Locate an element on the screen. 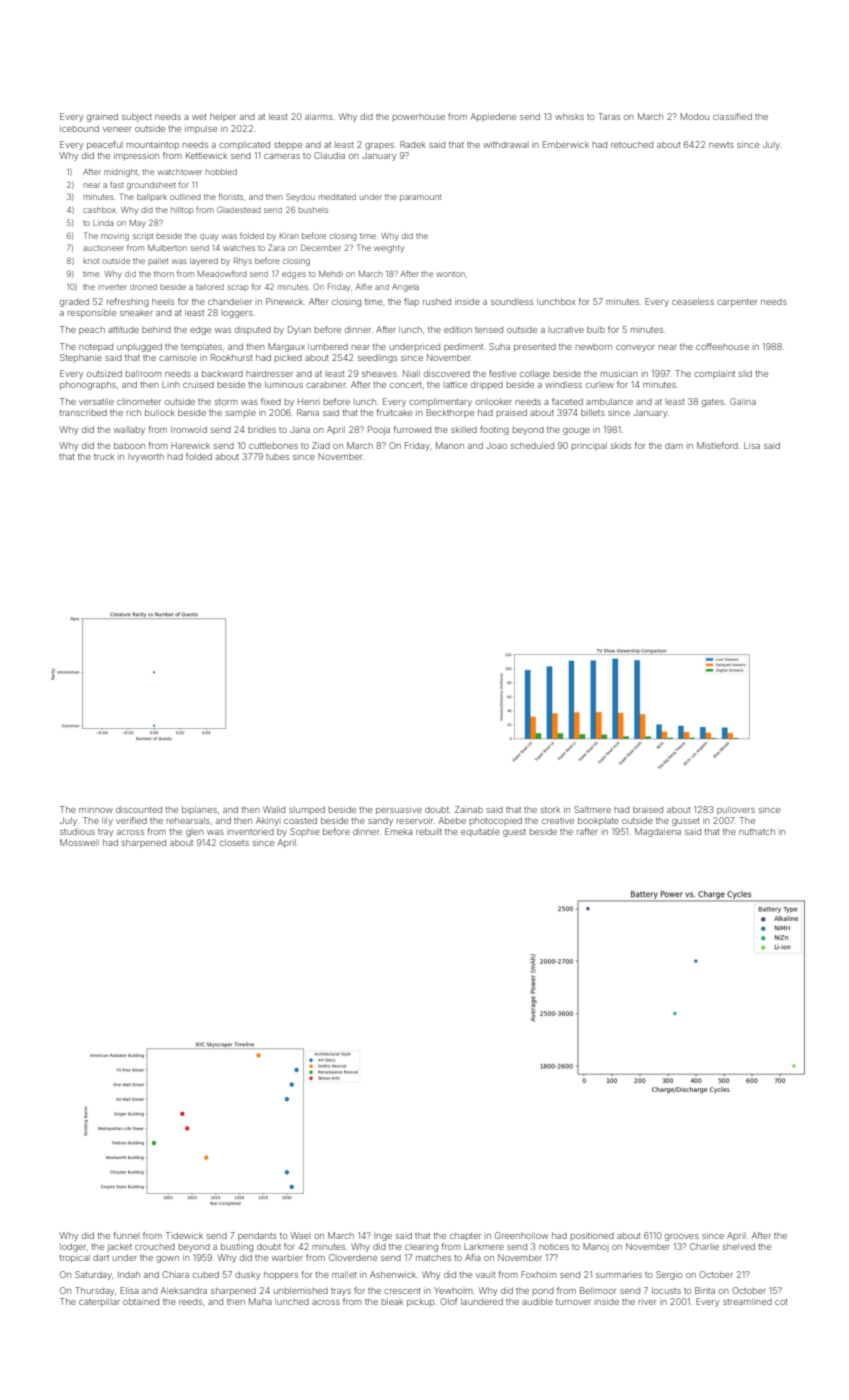  alarms is located at coordinates (319, 116).
